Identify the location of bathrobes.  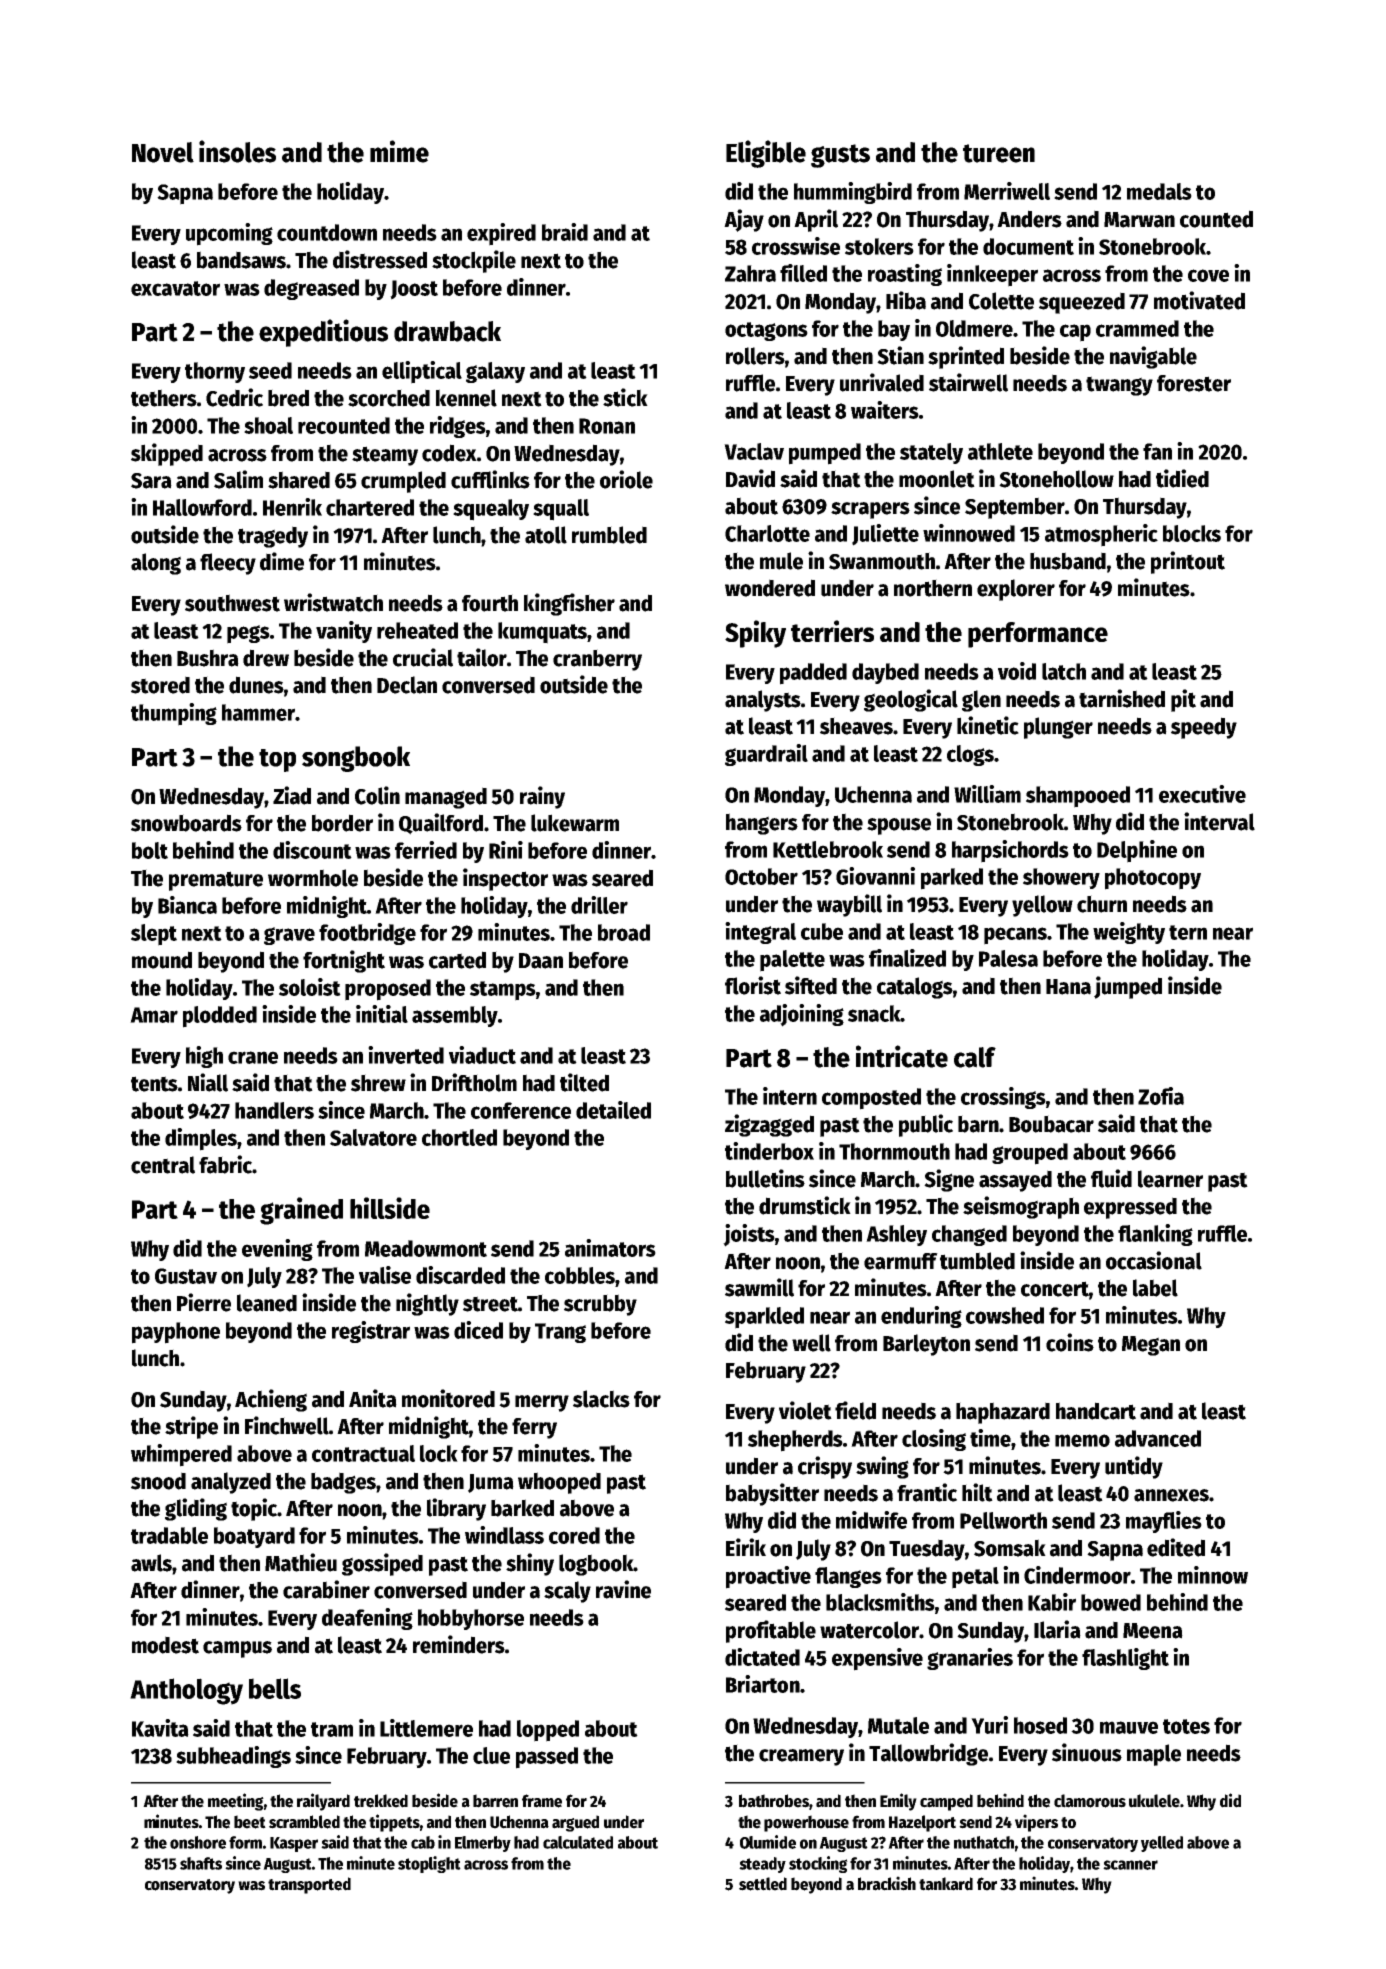
(774, 1802).
